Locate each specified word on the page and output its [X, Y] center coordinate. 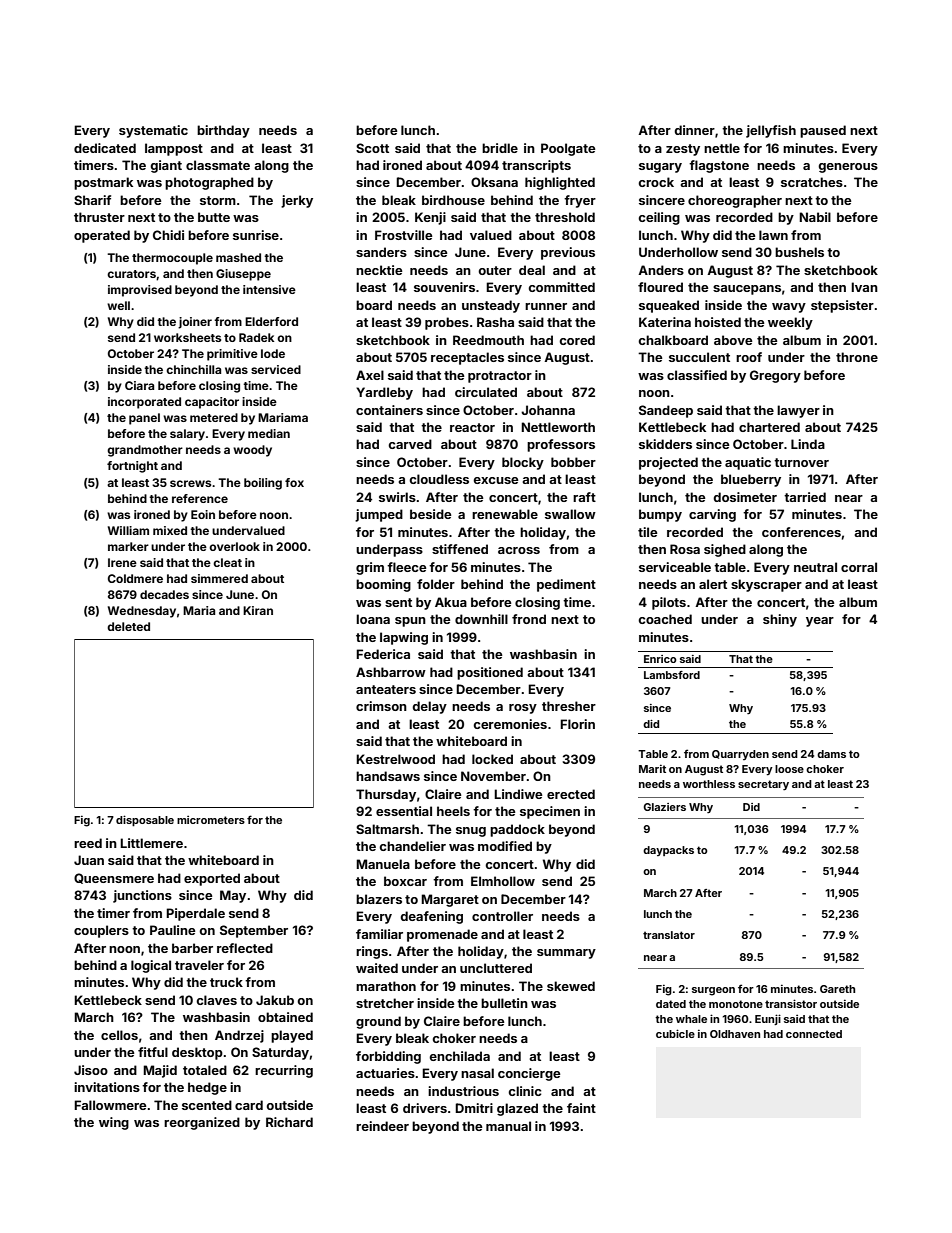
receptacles [467, 358]
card [249, 1105]
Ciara [139, 385]
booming [383, 585]
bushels [799, 252]
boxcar [405, 881]
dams [831, 754]
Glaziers [665, 807]
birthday [223, 131]
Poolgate [568, 149]
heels [453, 811]
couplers [101, 931]
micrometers [211, 820]
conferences [801, 532]
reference [200, 498]
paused [823, 131]
